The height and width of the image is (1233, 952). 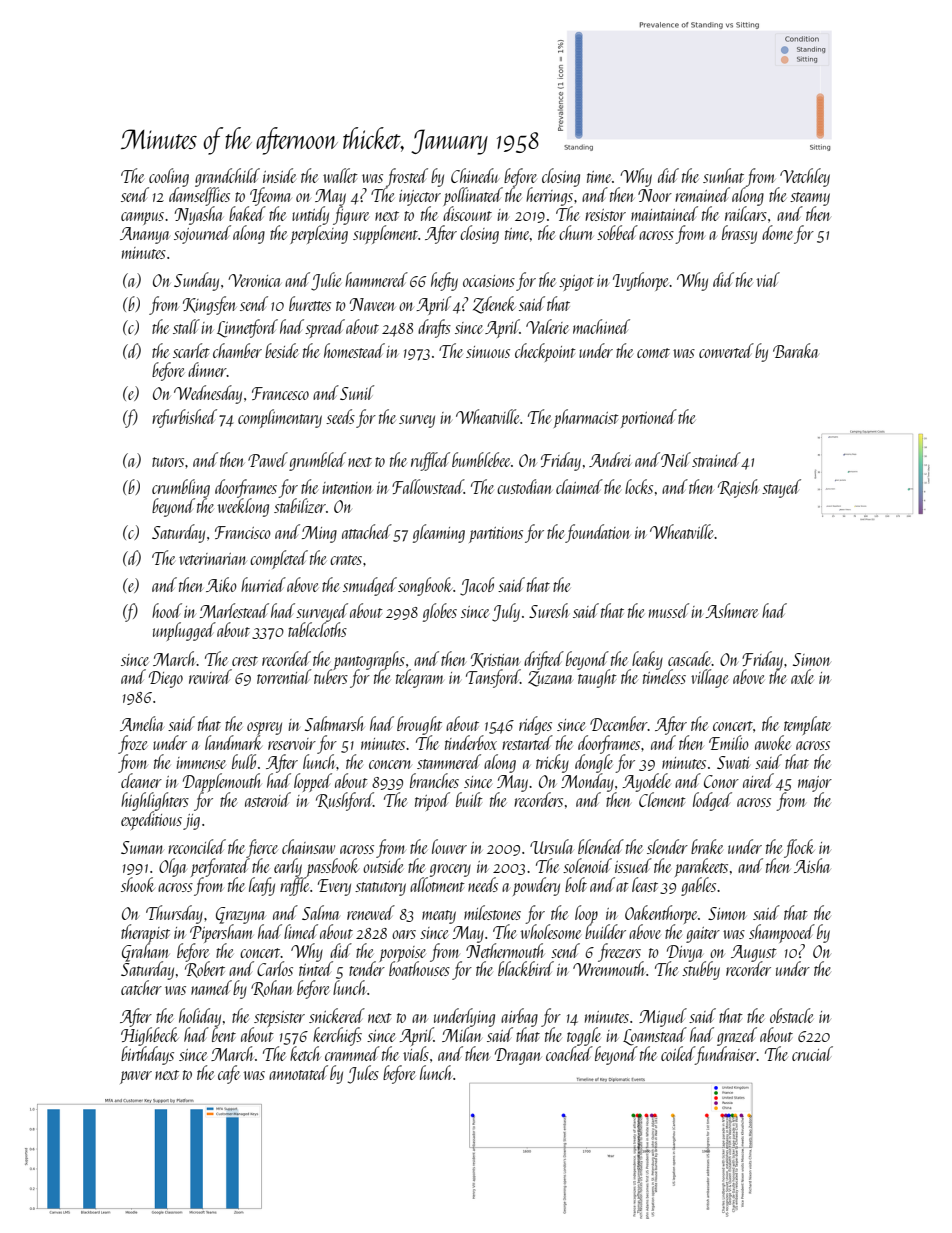 What do you see at coordinates (781, 488) in the image?
I see `stayed` at bounding box center [781, 488].
